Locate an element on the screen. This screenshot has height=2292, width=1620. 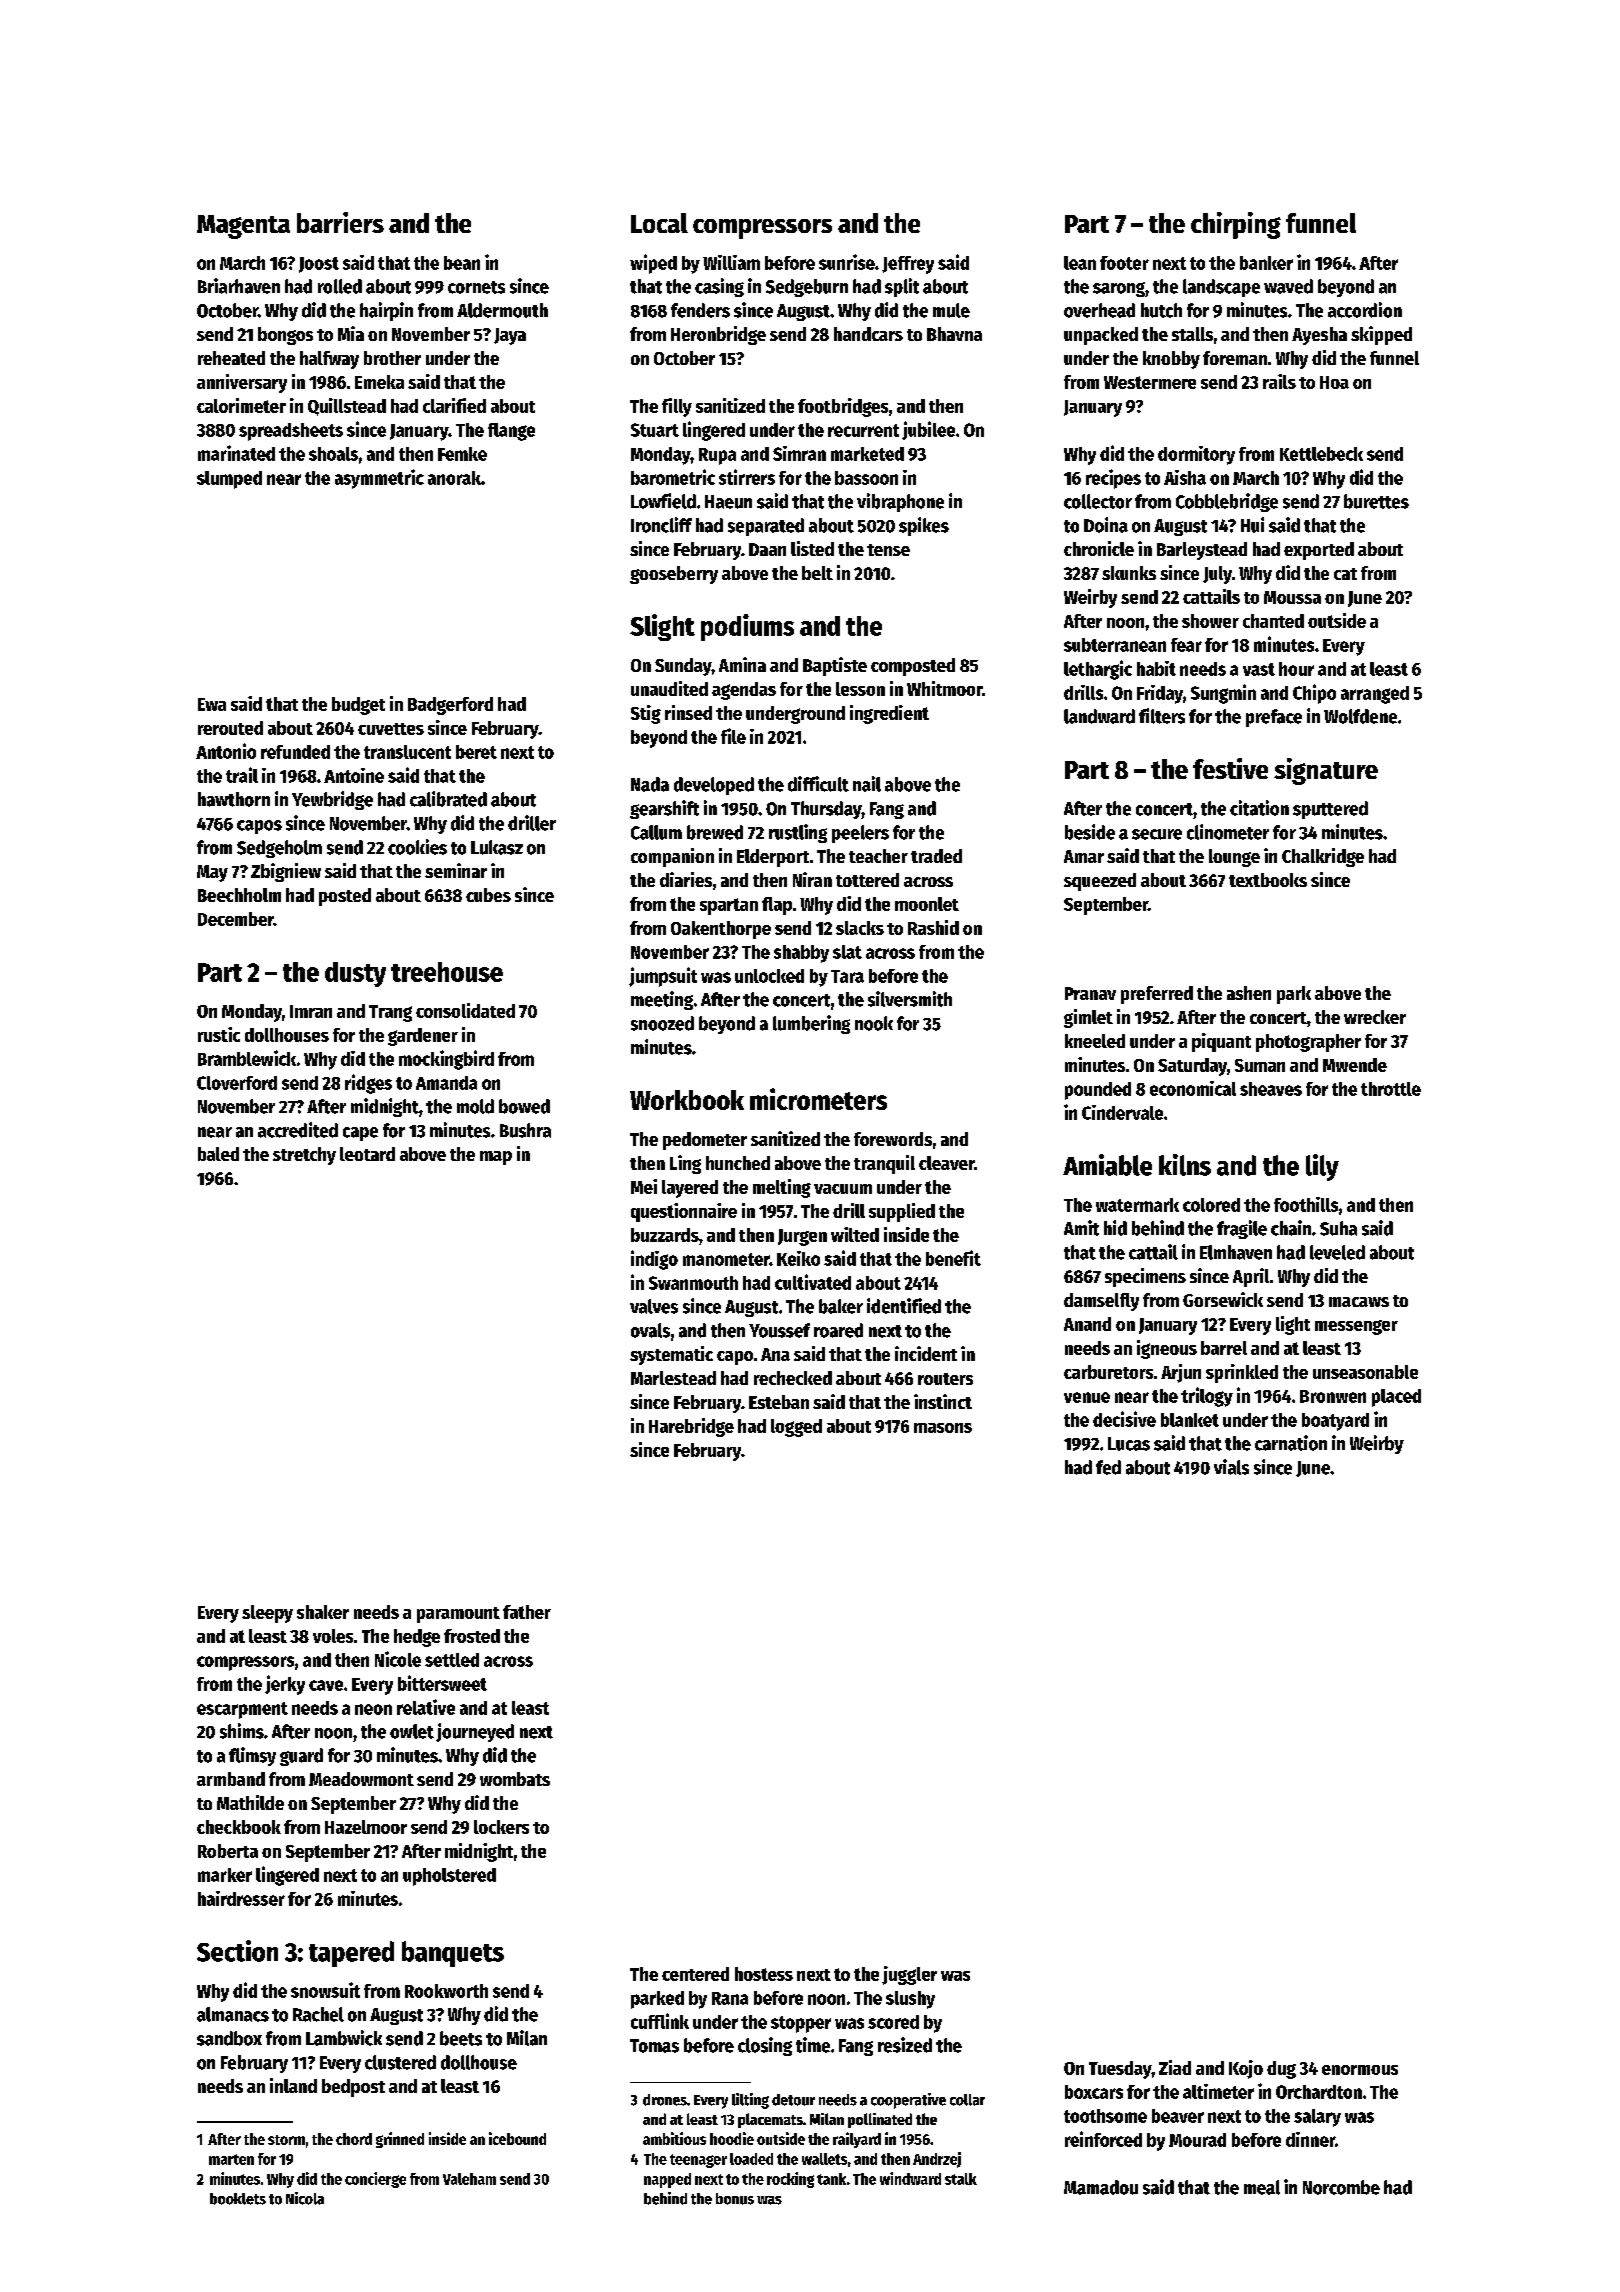
juggler is located at coordinates (909, 1975).
